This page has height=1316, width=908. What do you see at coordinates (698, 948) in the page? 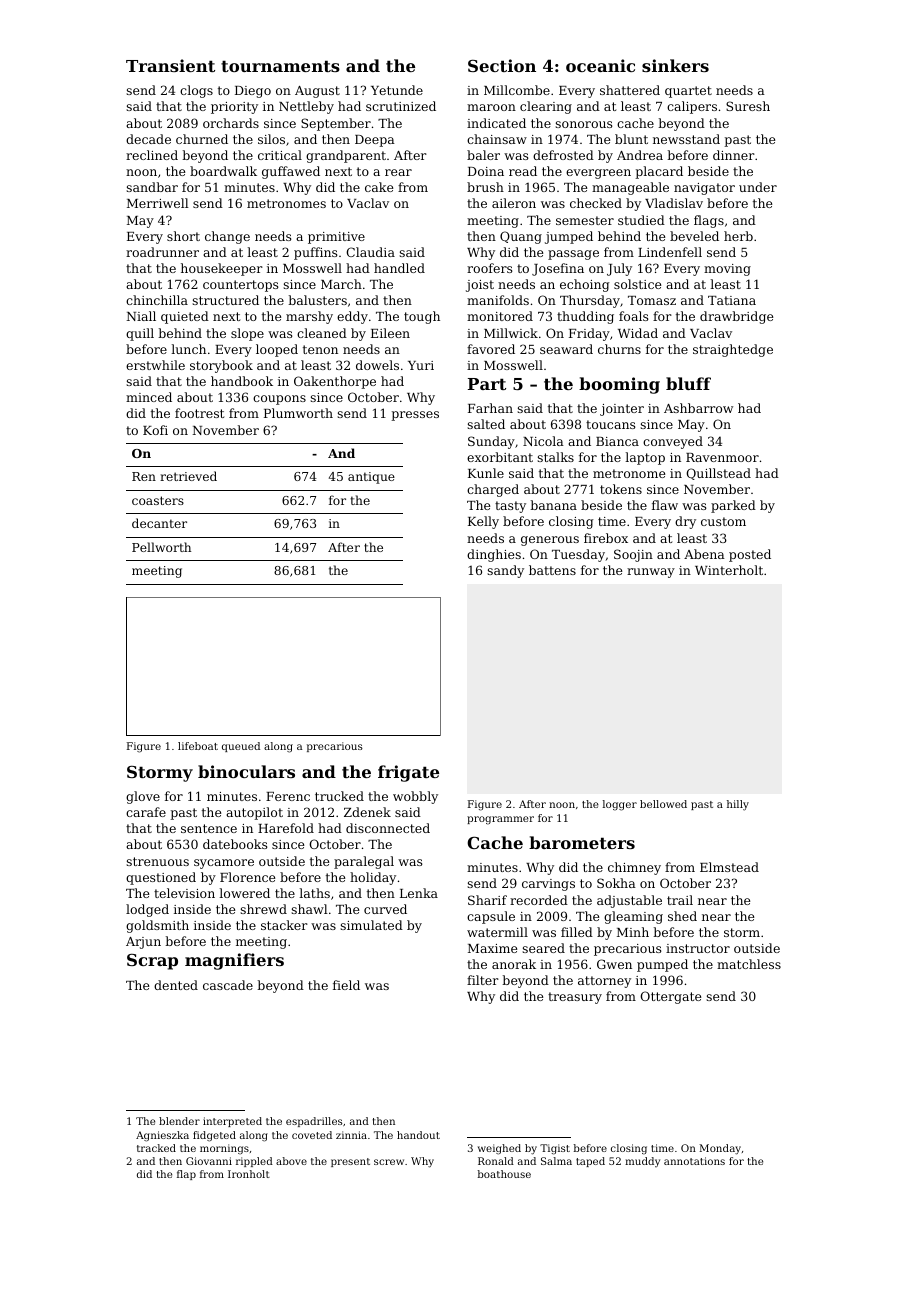
I see `instructor` at bounding box center [698, 948].
